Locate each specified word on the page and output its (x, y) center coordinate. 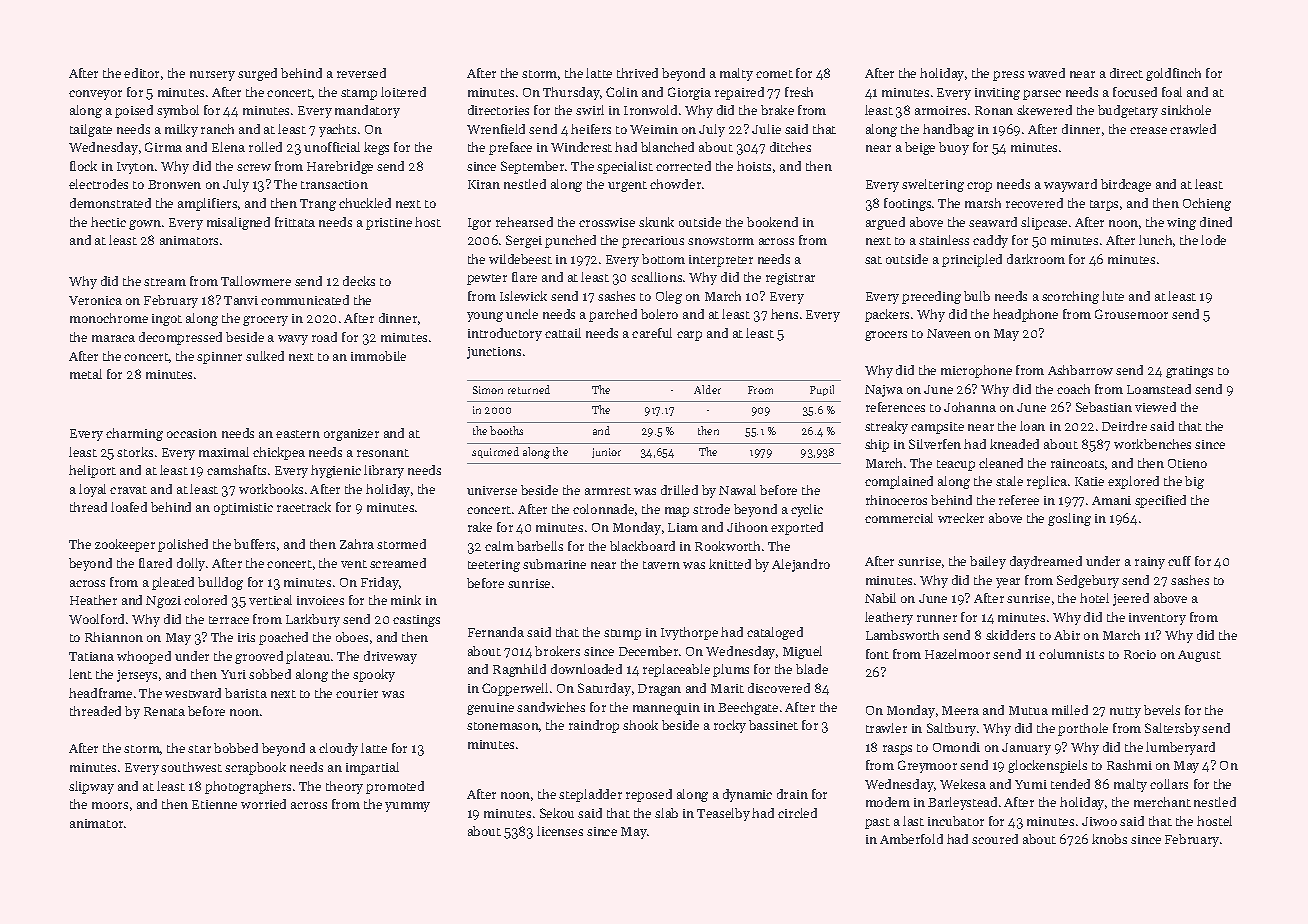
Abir (1067, 635)
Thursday (571, 93)
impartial (372, 768)
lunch (1155, 240)
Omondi (956, 747)
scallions (656, 277)
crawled (1193, 129)
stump (622, 634)
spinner (219, 358)
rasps (897, 750)
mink (406, 600)
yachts (337, 130)
